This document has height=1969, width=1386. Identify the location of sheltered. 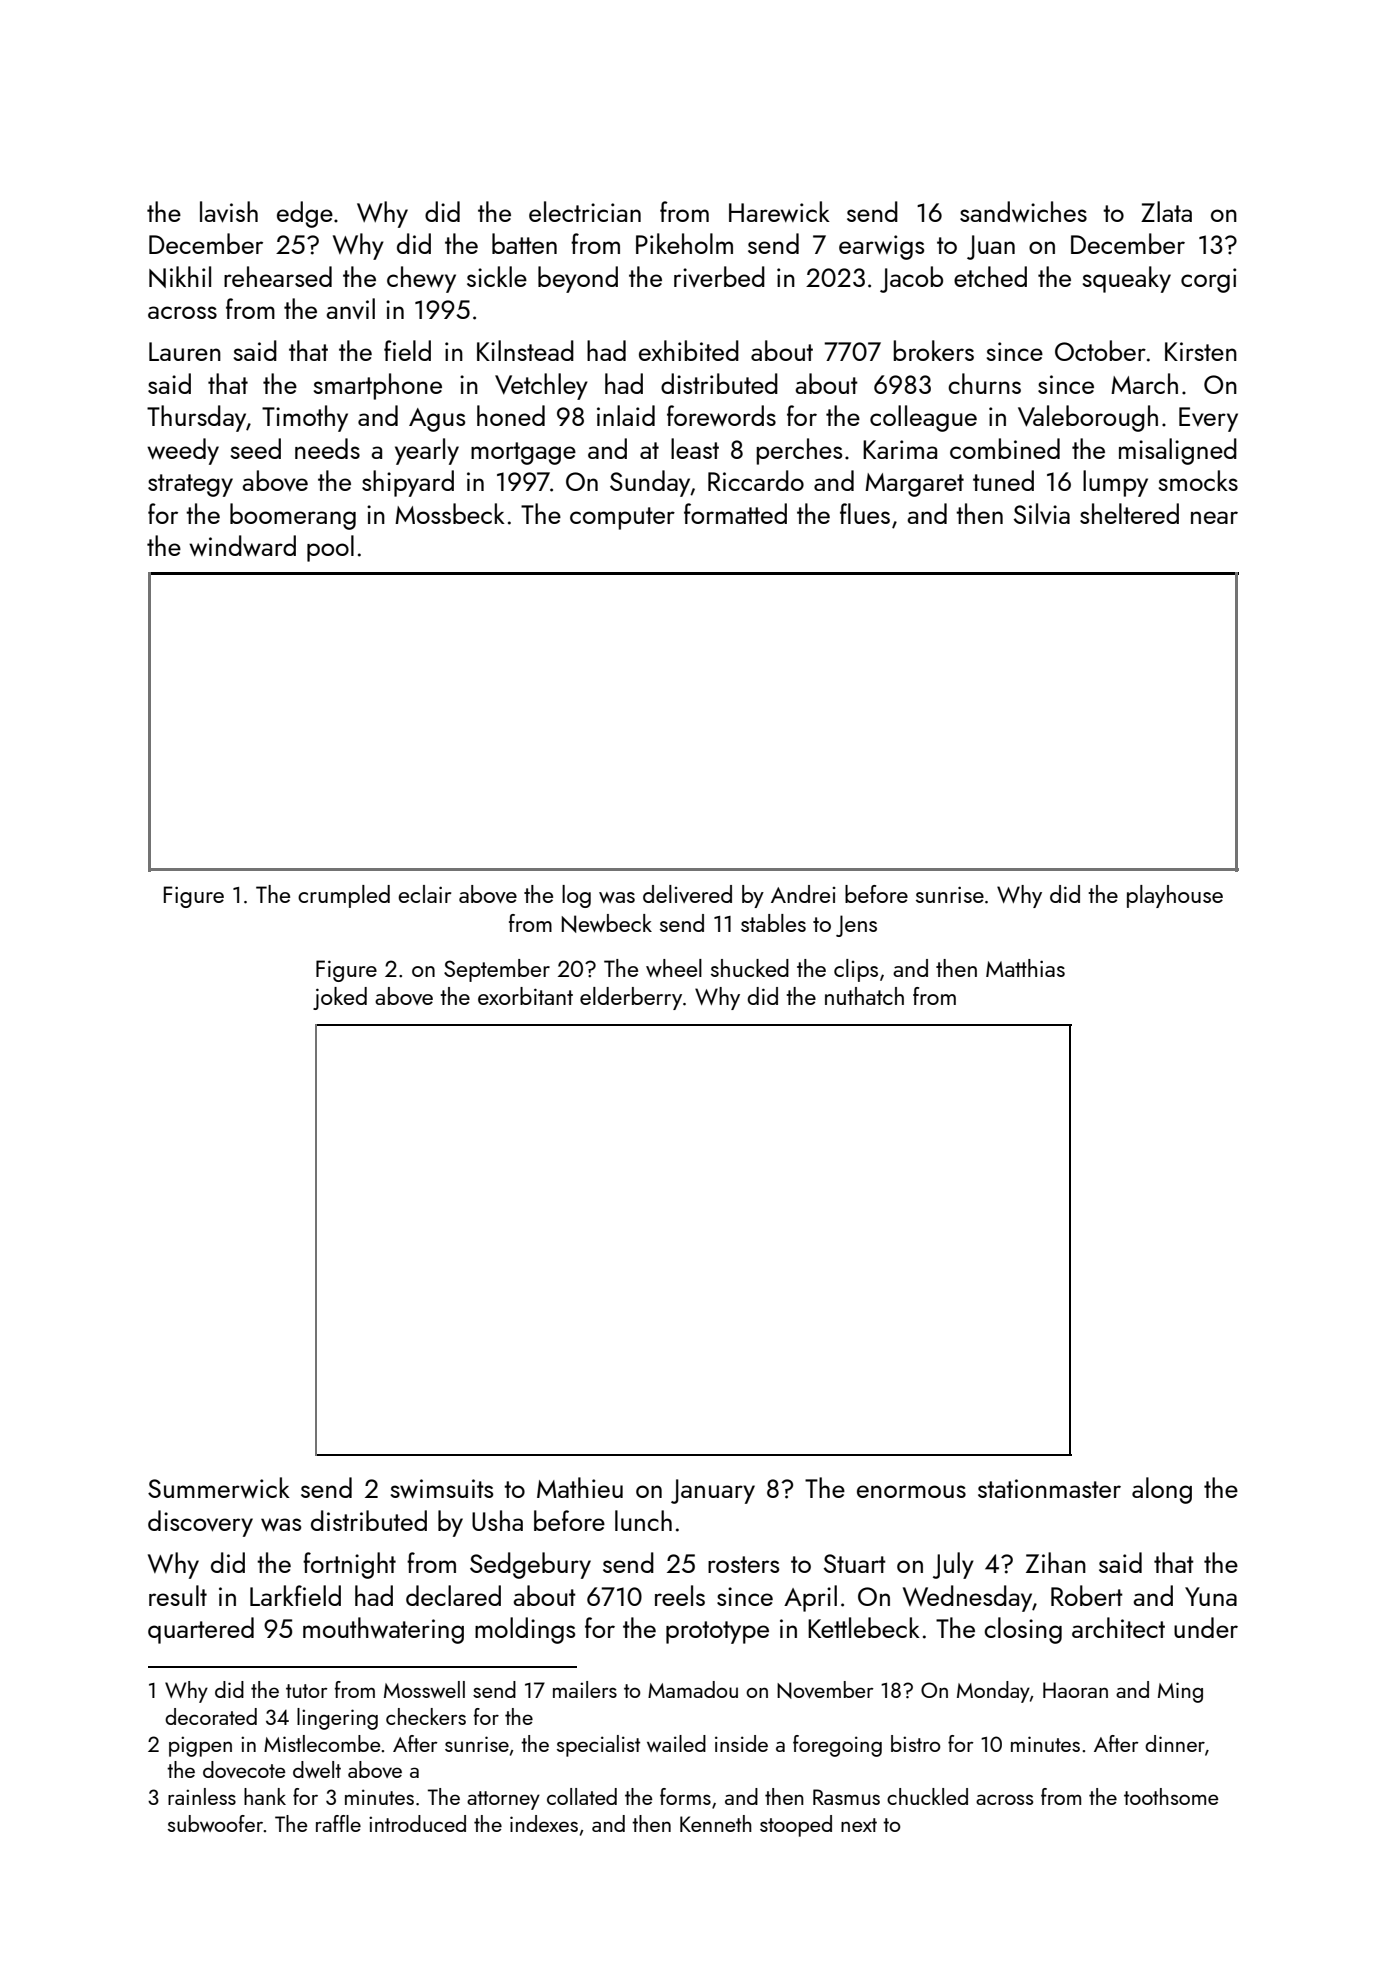
(1129, 513).
